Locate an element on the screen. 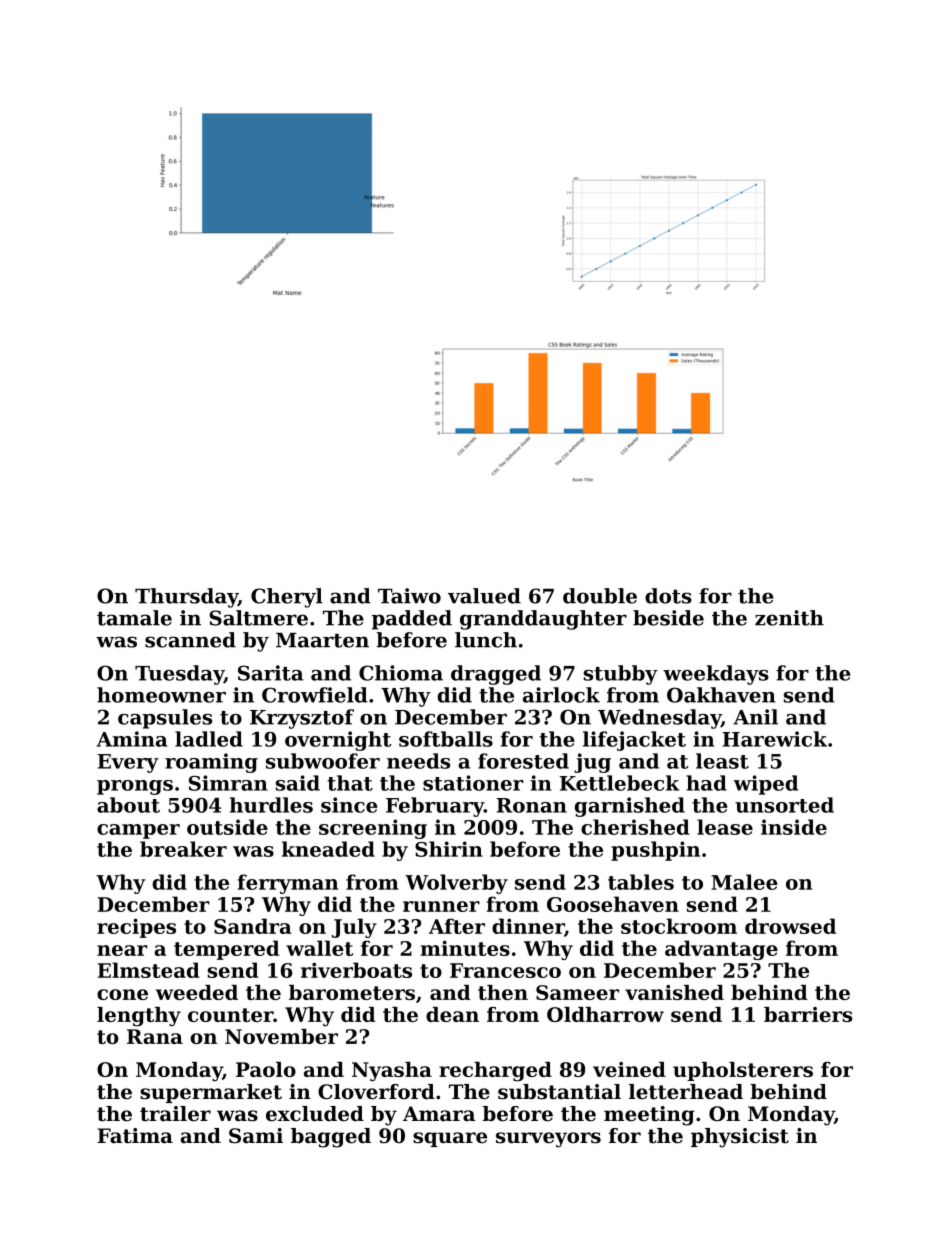  Shirin is located at coordinates (449, 849).
